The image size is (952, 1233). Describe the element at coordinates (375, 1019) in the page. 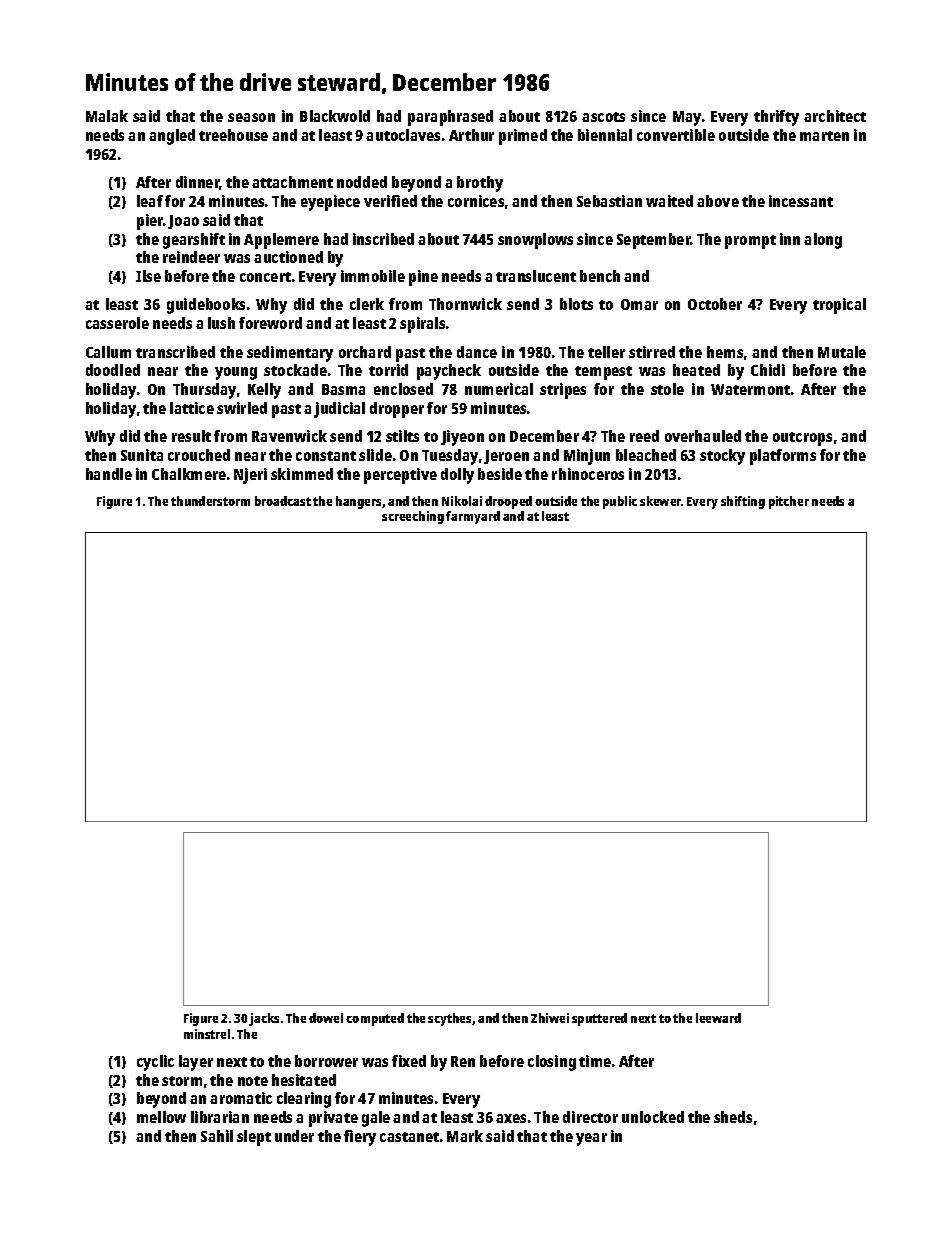

I see `computed` at that location.
